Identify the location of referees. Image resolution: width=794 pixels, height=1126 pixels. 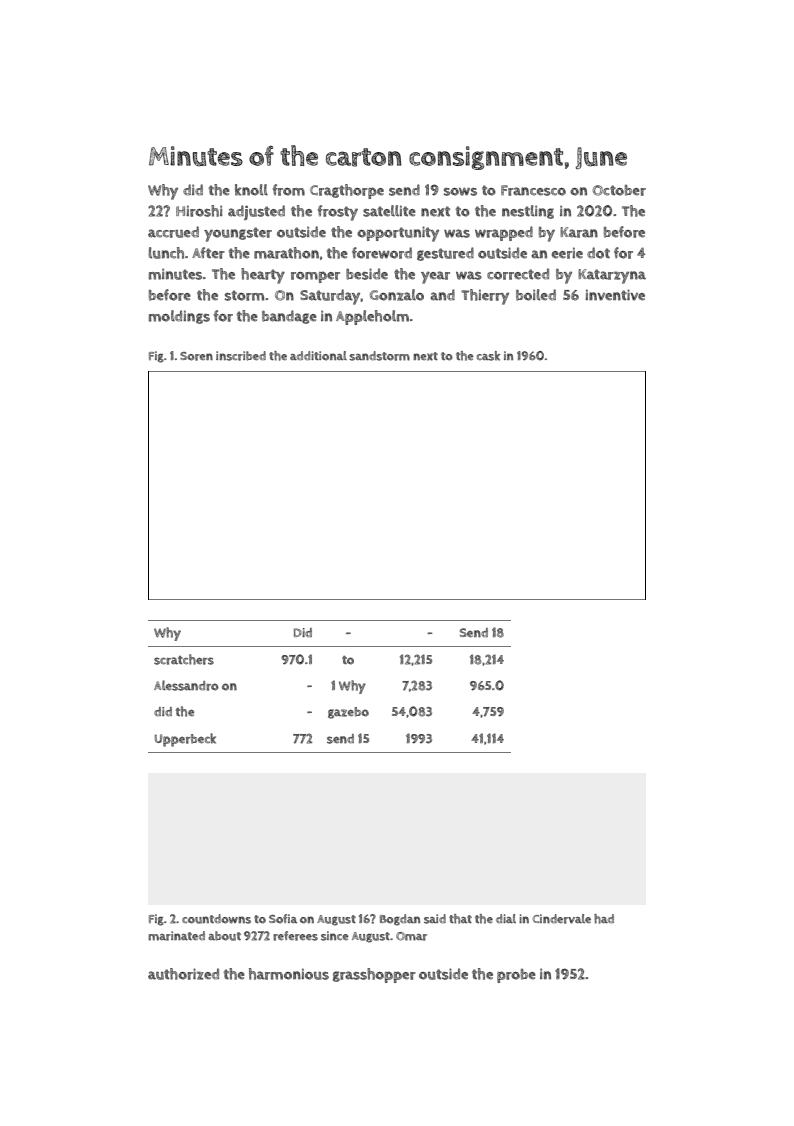
(295, 936).
